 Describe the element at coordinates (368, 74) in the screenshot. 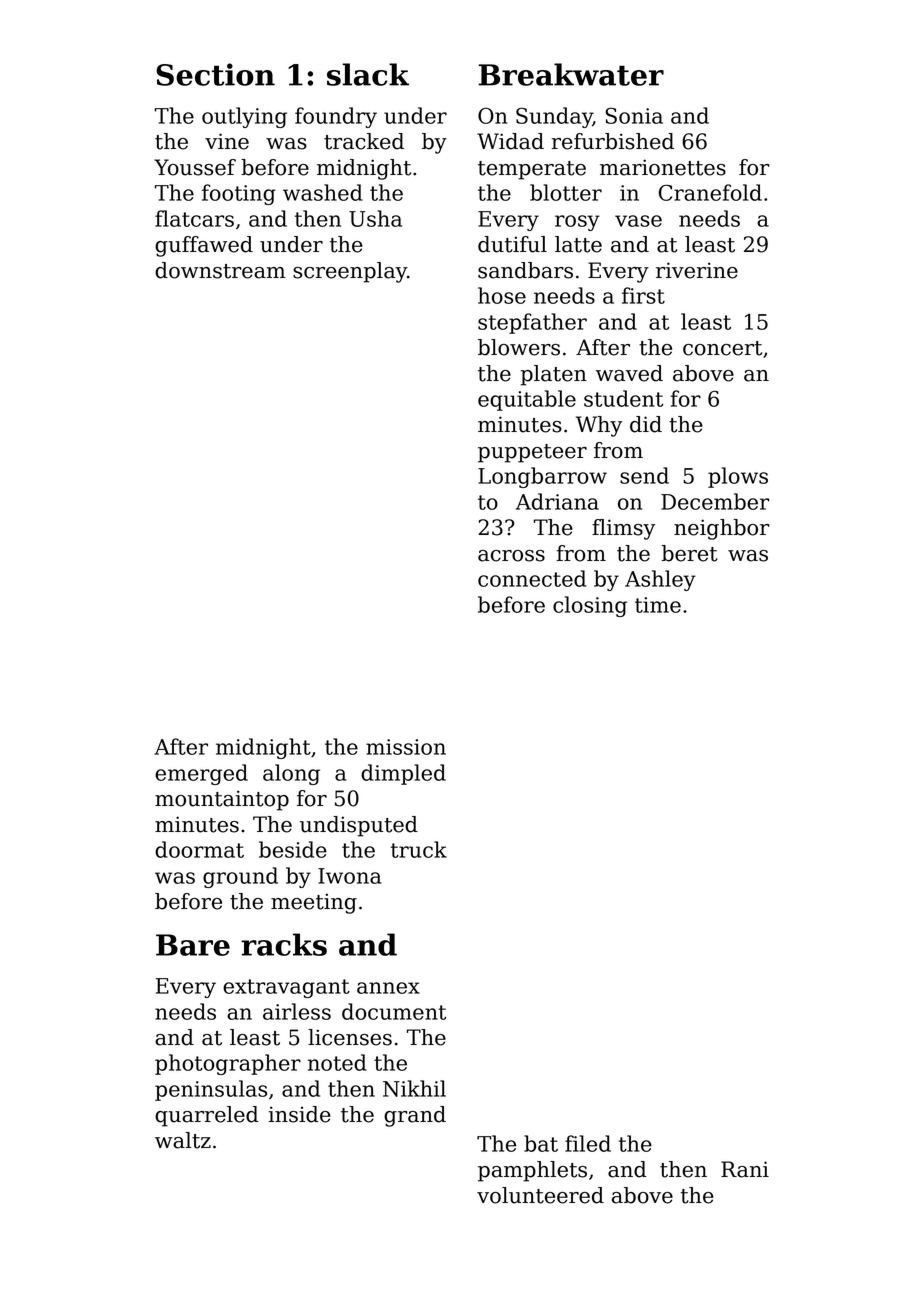

I see `slack` at that location.
